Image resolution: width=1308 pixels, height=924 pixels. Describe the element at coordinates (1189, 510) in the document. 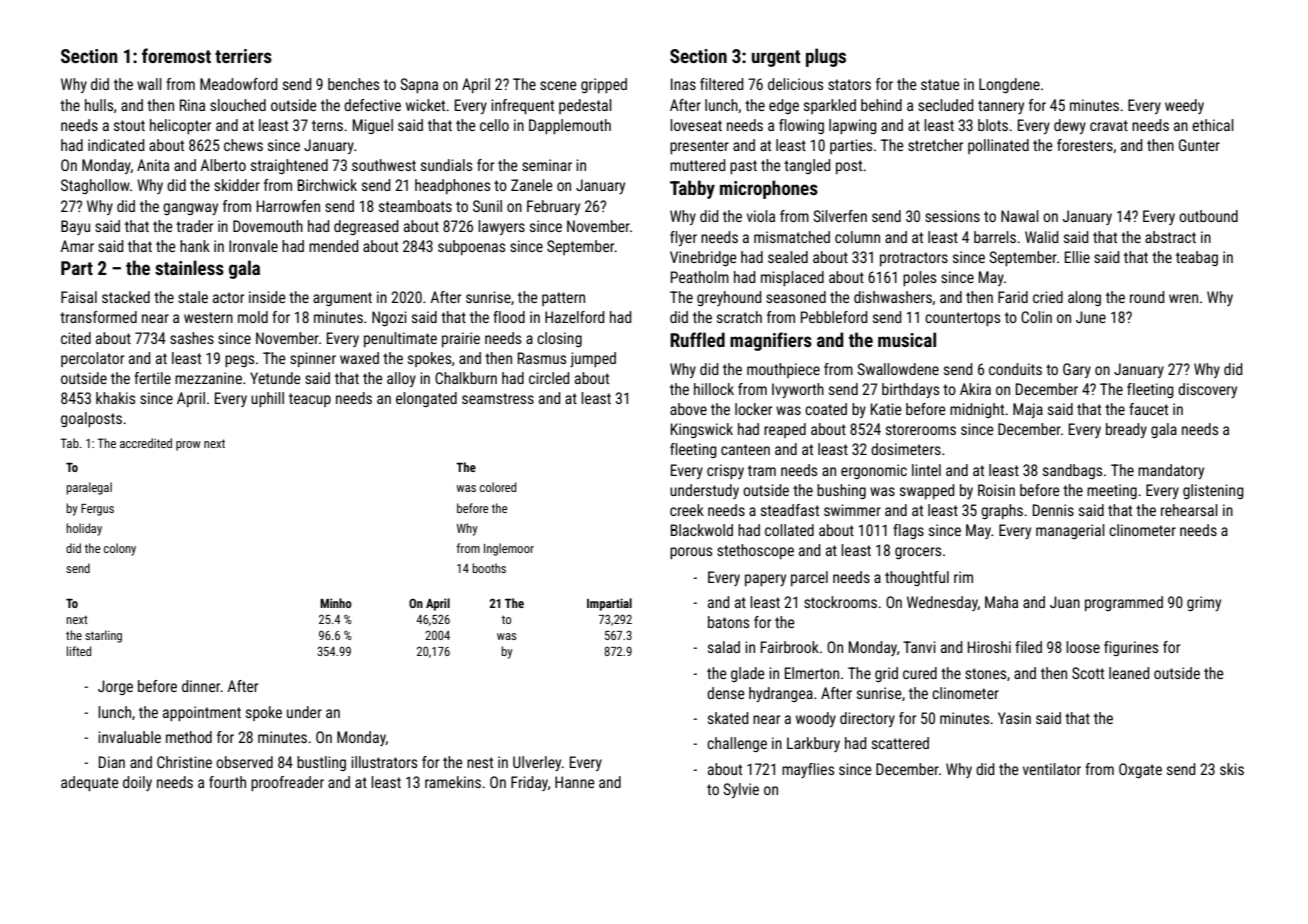

I see `rehearsal` at that location.
